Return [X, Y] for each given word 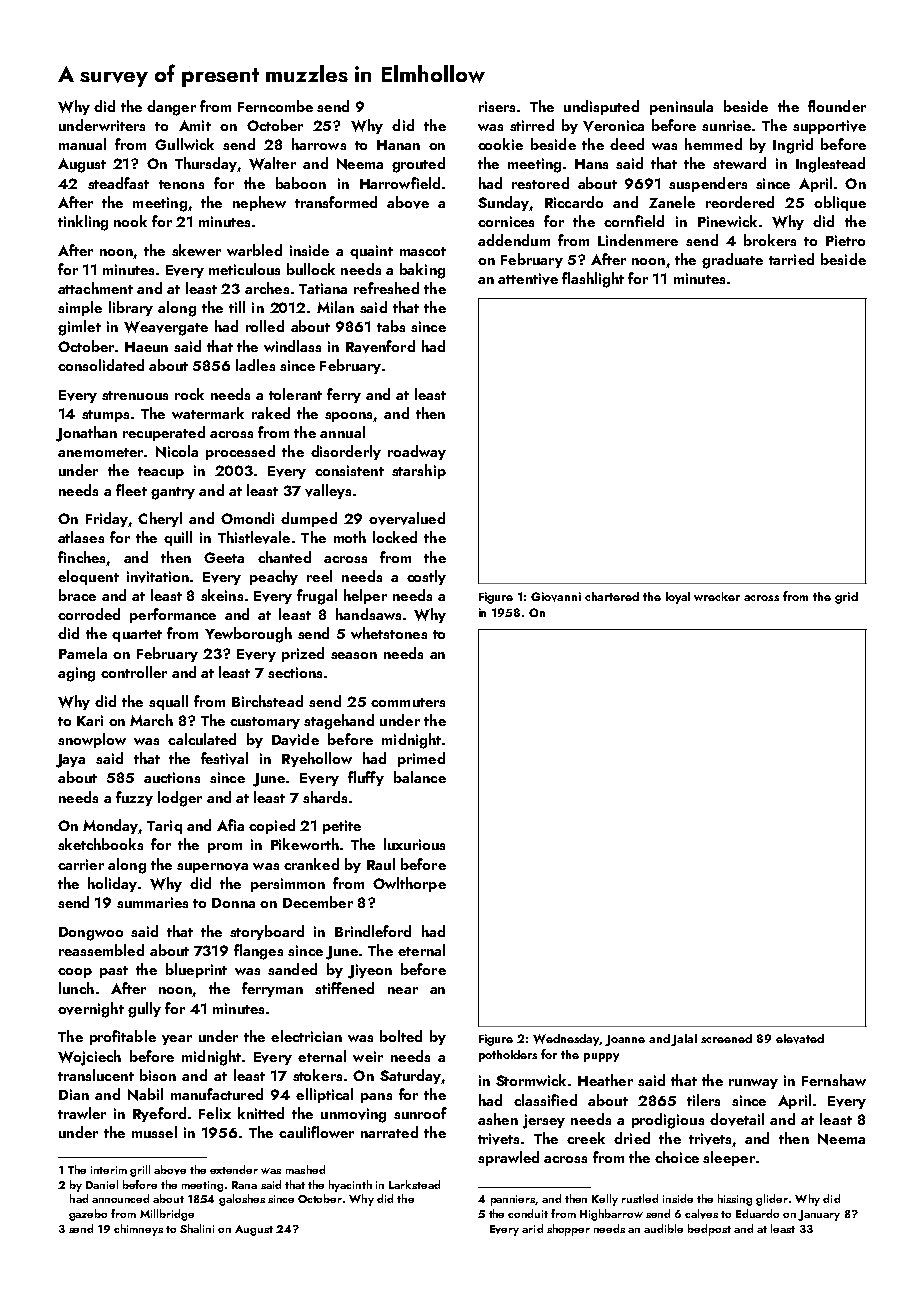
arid [532, 1228]
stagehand [339, 722]
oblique [840, 203]
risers [497, 106]
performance [173, 615]
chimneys [138, 1230]
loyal [678, 598]
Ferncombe [275, 106]
